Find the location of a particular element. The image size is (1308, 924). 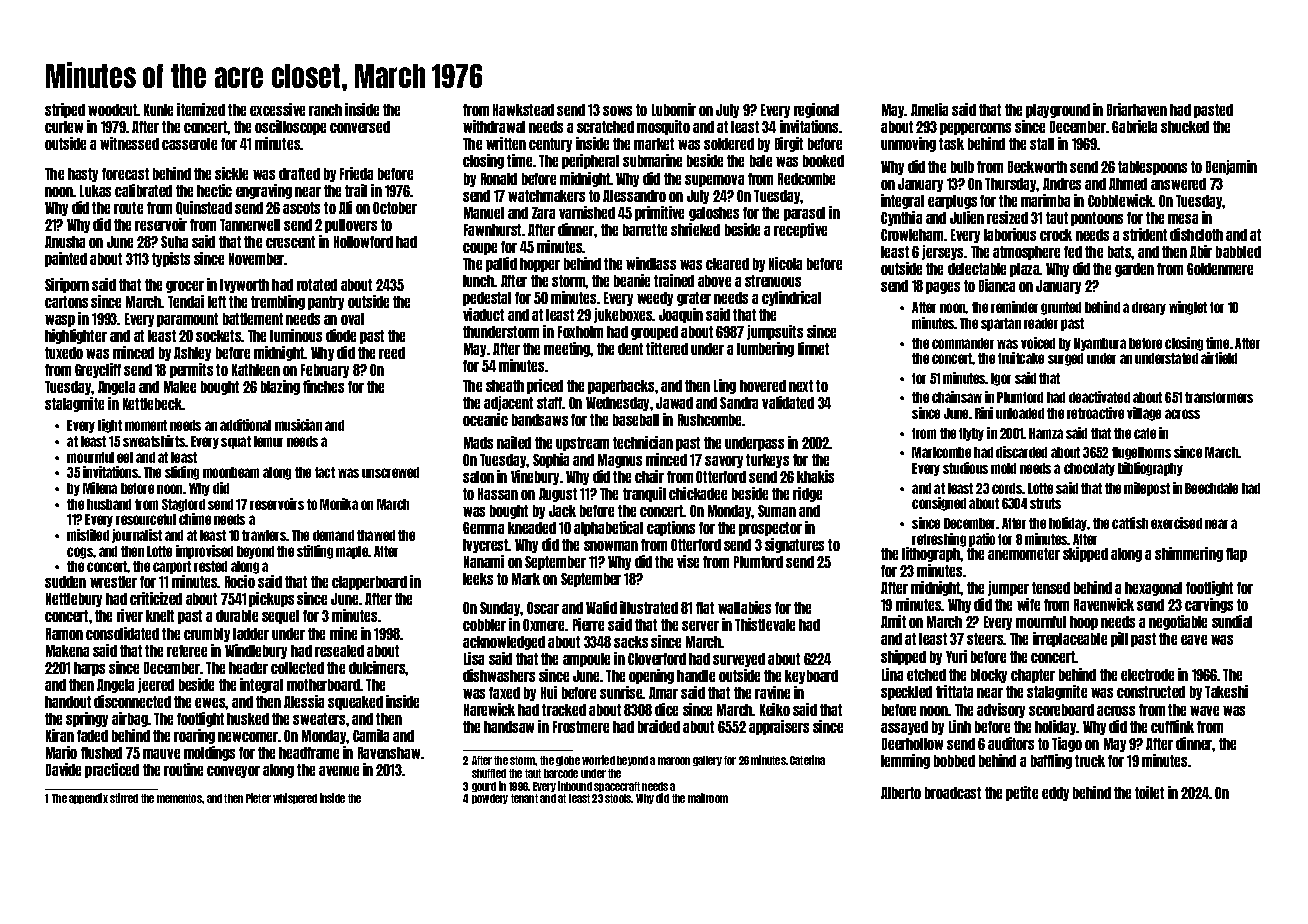

Greycliff is located at coordinates (98, 370).
